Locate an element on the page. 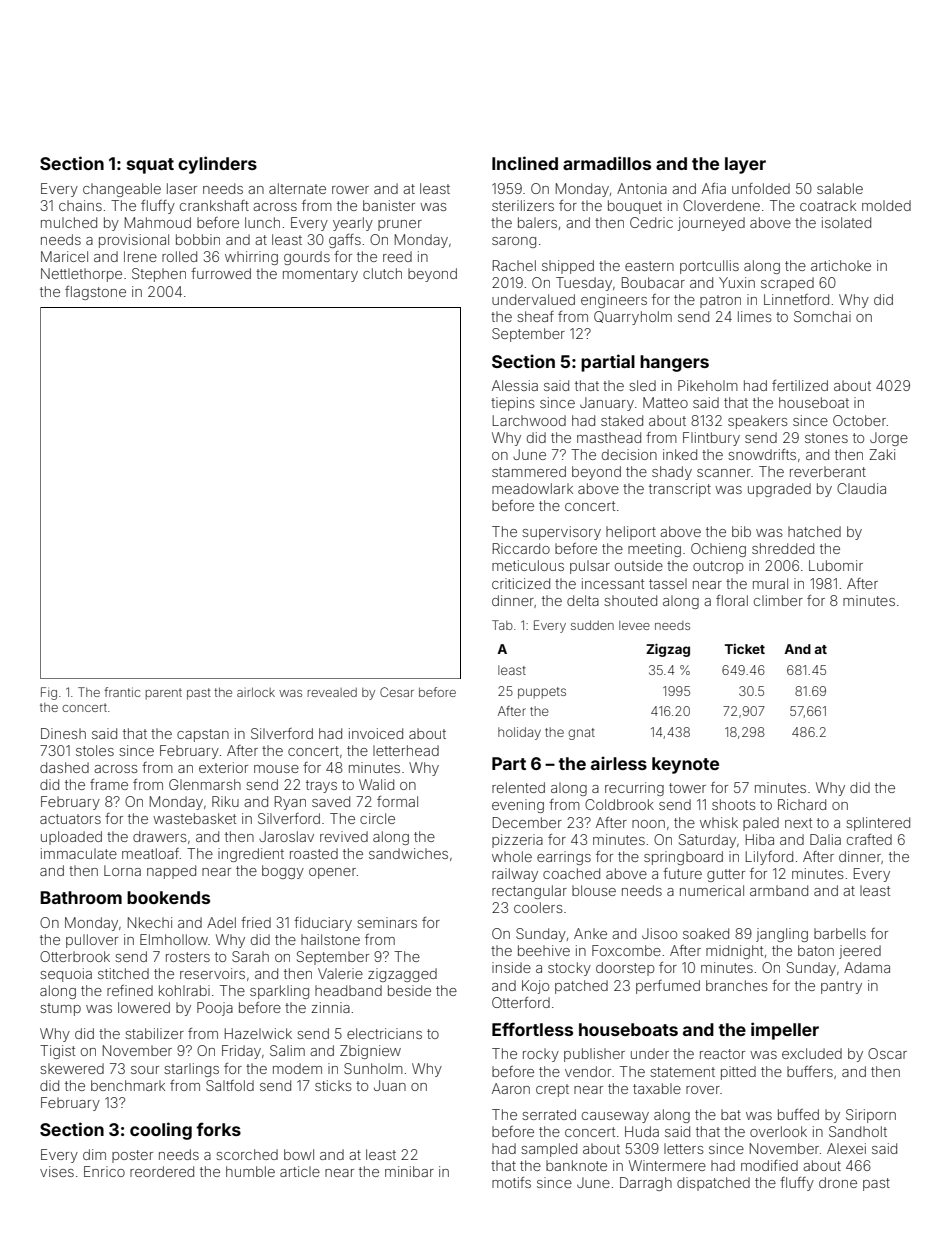  serrated is located at coordinates (549, 1114).
